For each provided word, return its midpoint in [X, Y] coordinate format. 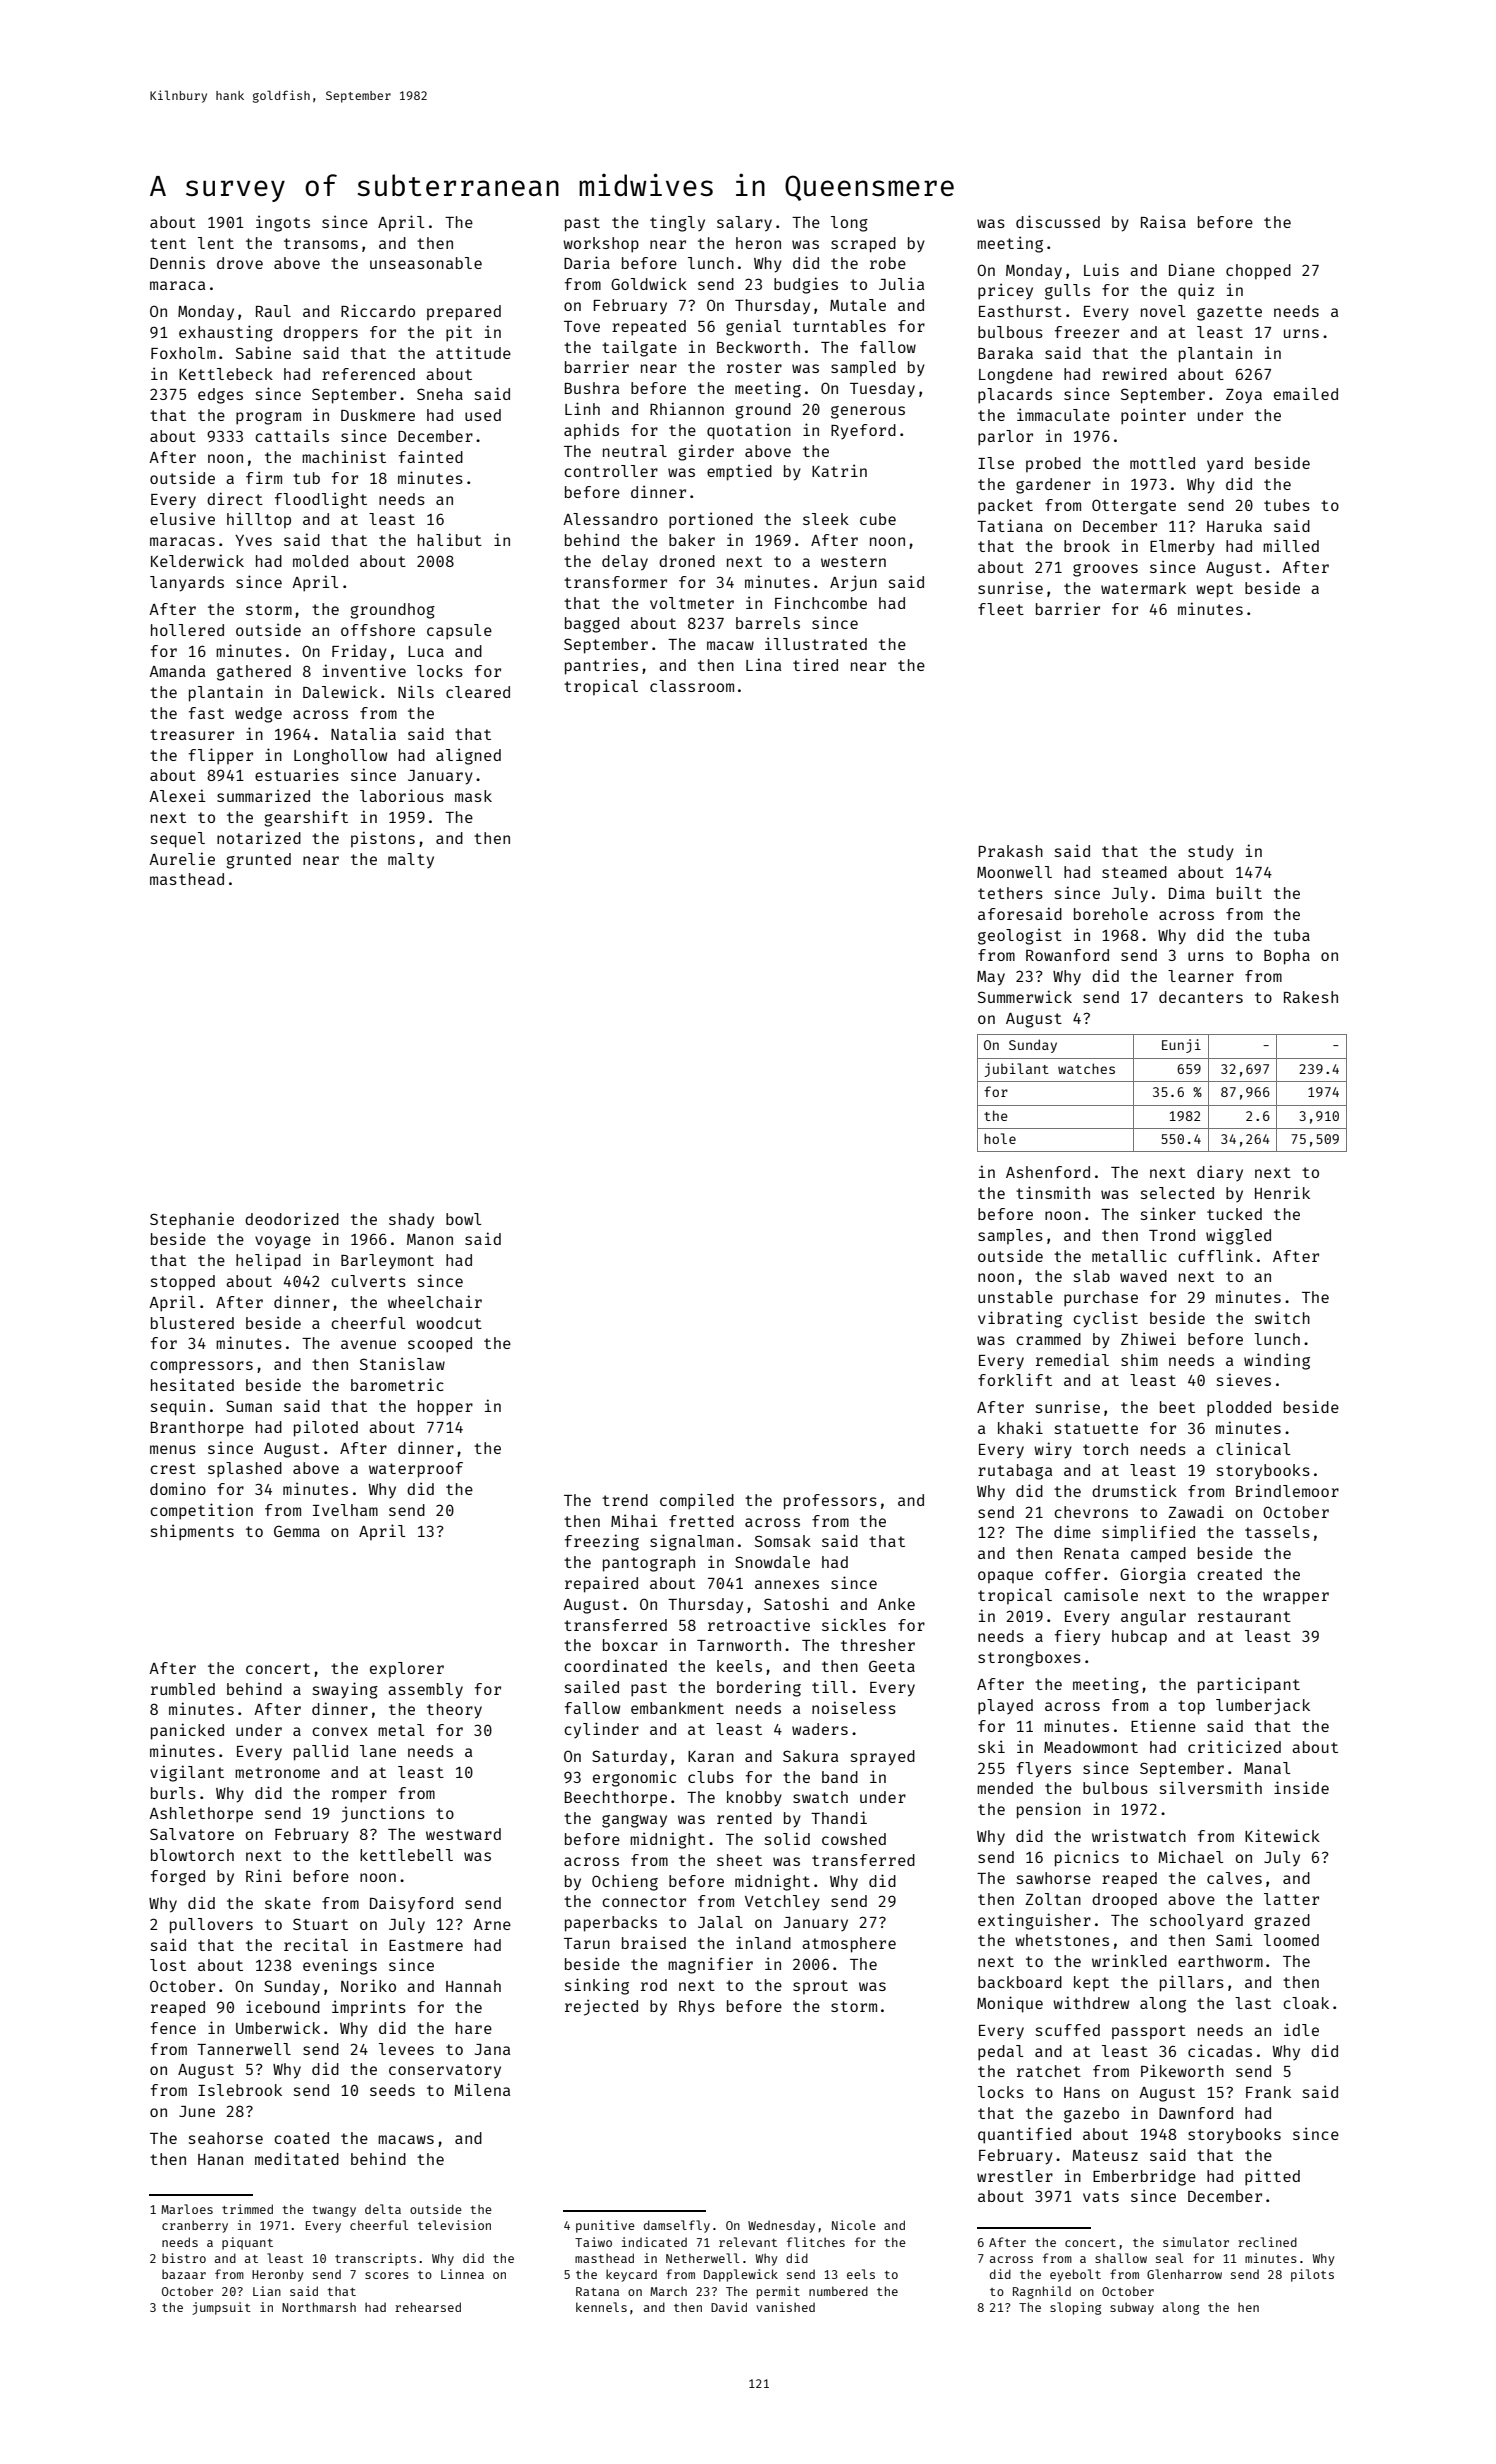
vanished [785, 2307]
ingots [283, 223]
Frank [1268, 2092]
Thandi [839, 1817]
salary [744, 224]
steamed [1134, 872]
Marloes [187, 2209]
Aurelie [182, 858]
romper [359, 1796]
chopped [1258, 272]
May [991, 978]
